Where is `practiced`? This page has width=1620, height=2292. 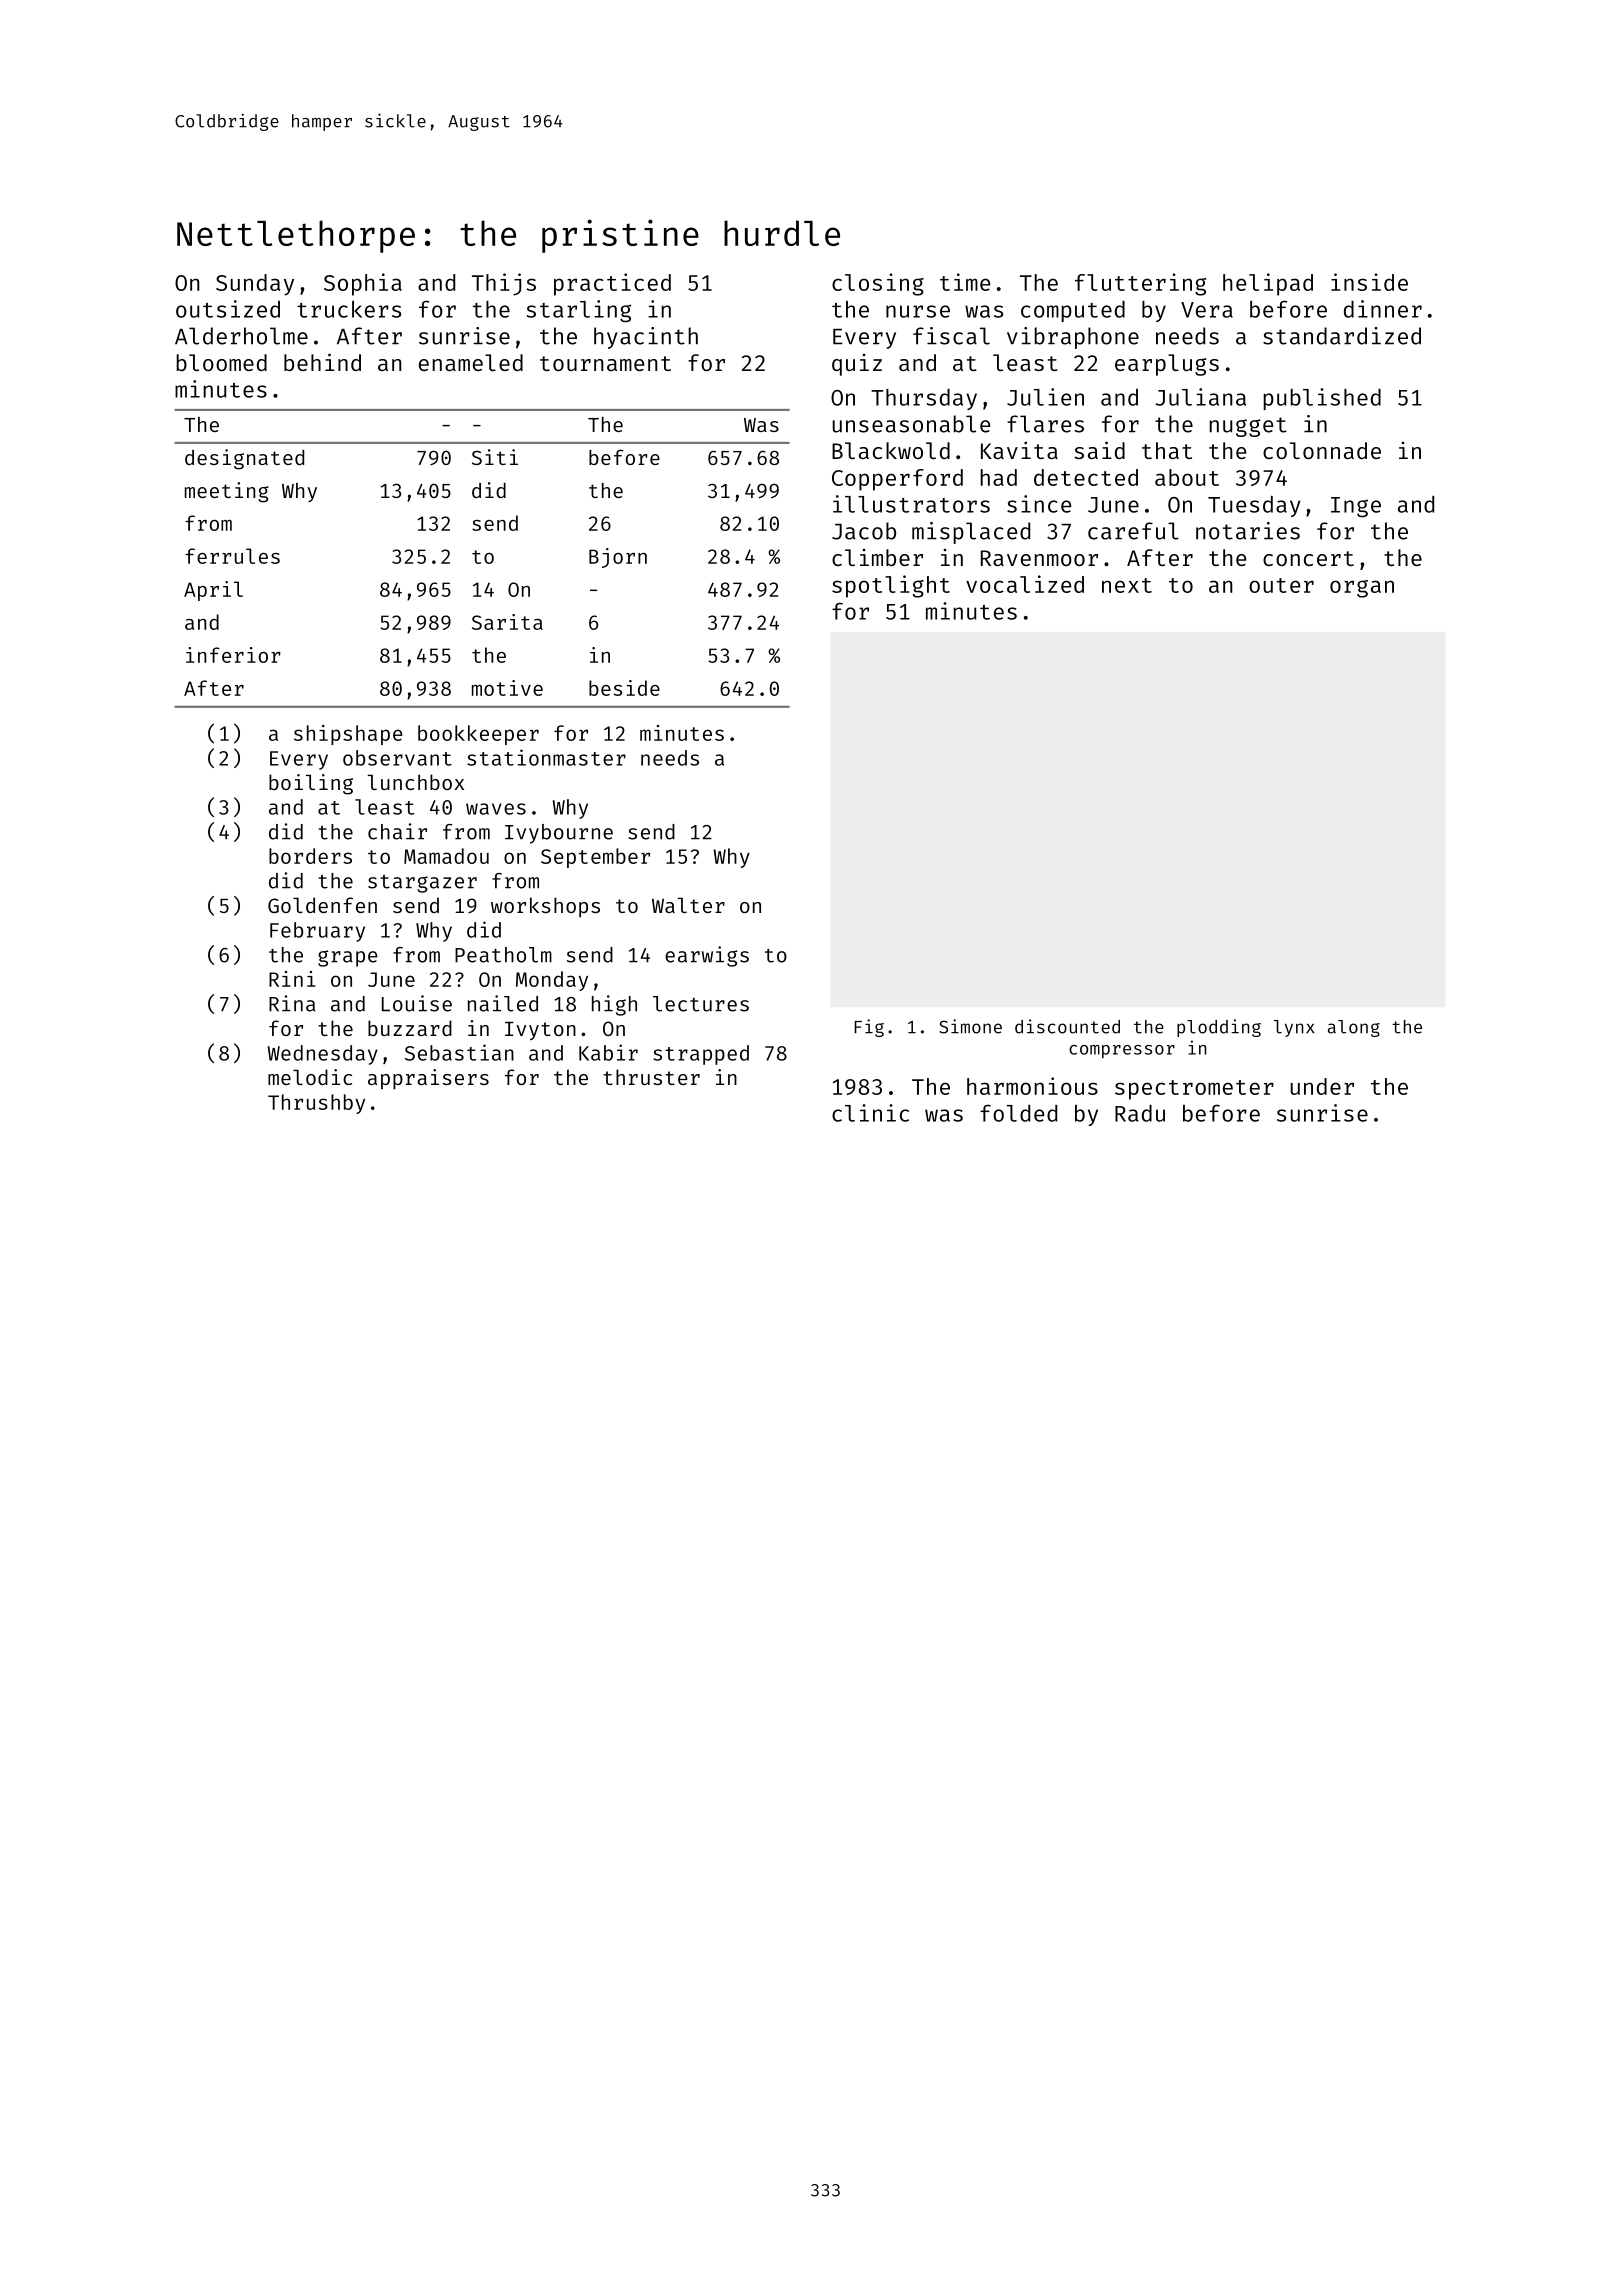
practiced is located at coordinates (612, 284).
